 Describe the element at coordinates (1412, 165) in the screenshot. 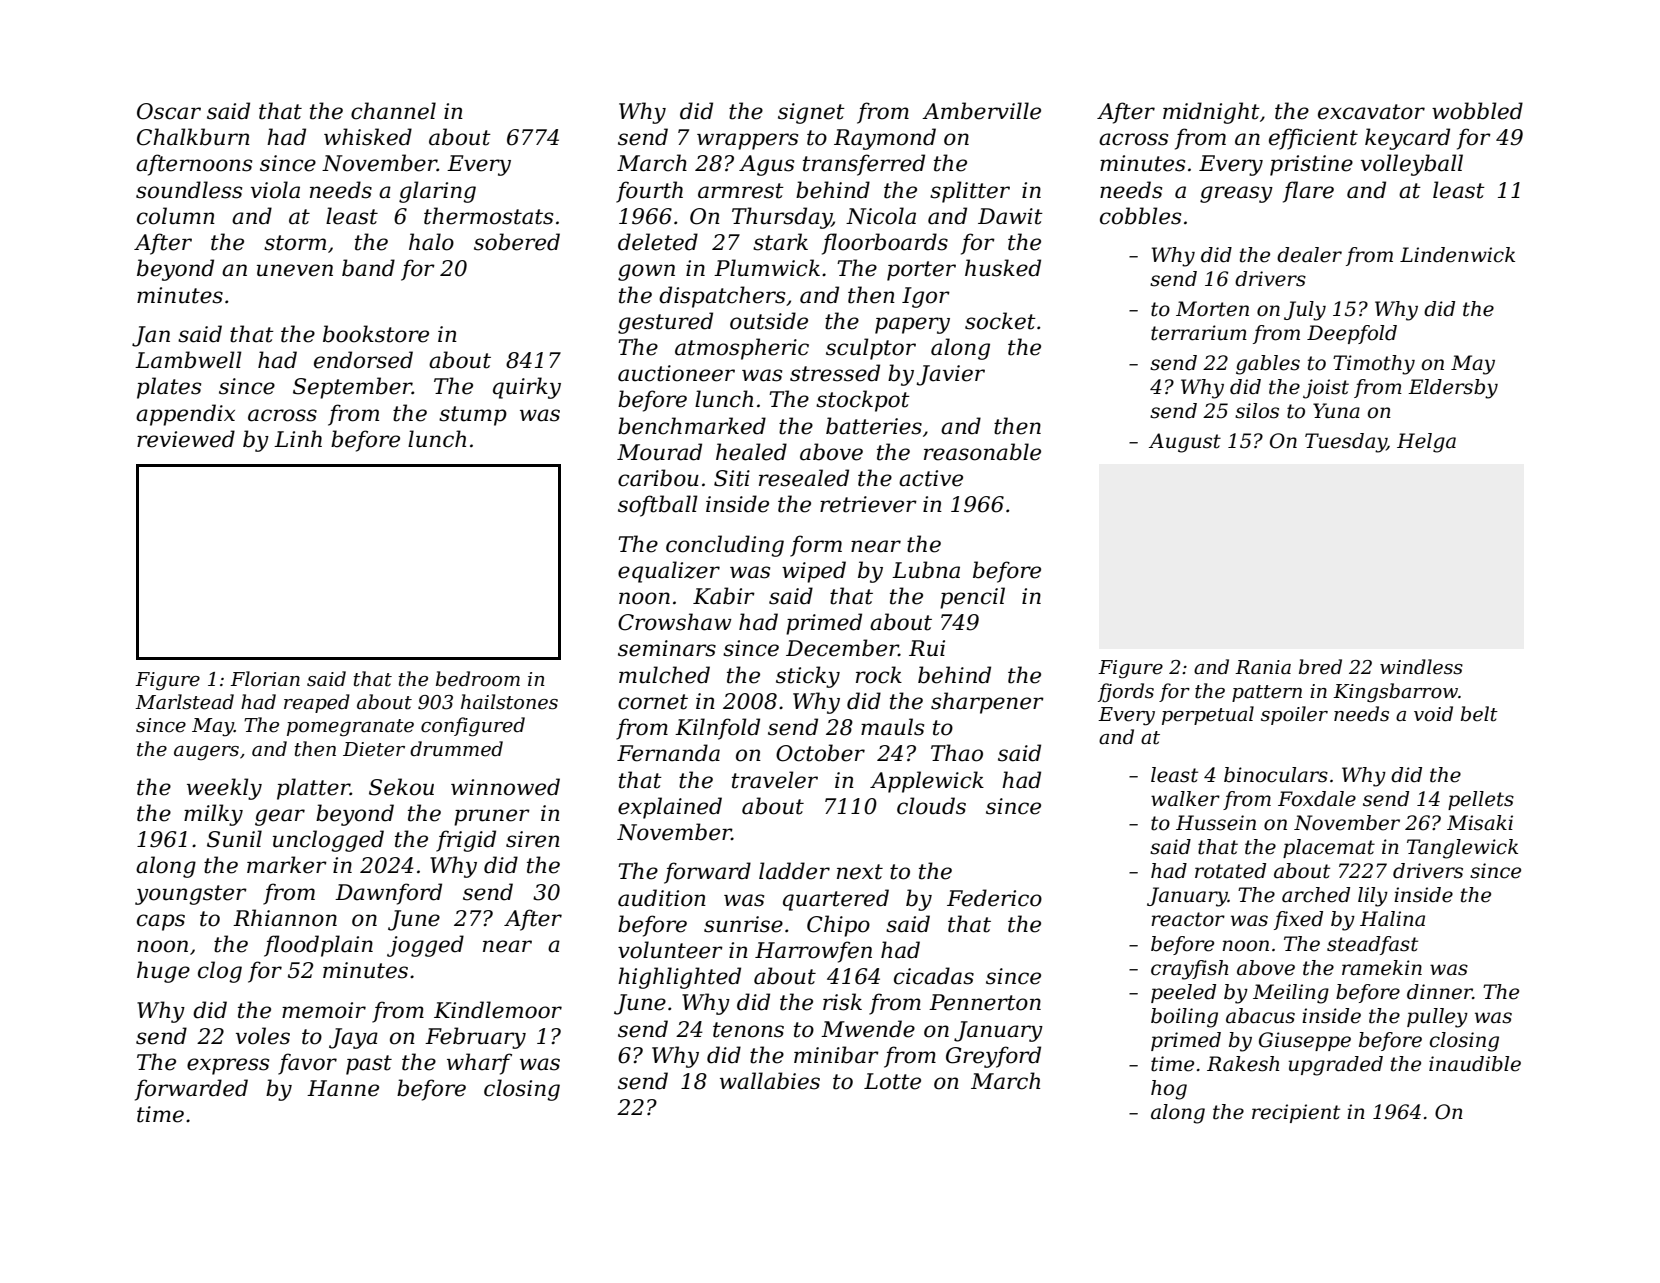

I see `volleyball` at that location.
